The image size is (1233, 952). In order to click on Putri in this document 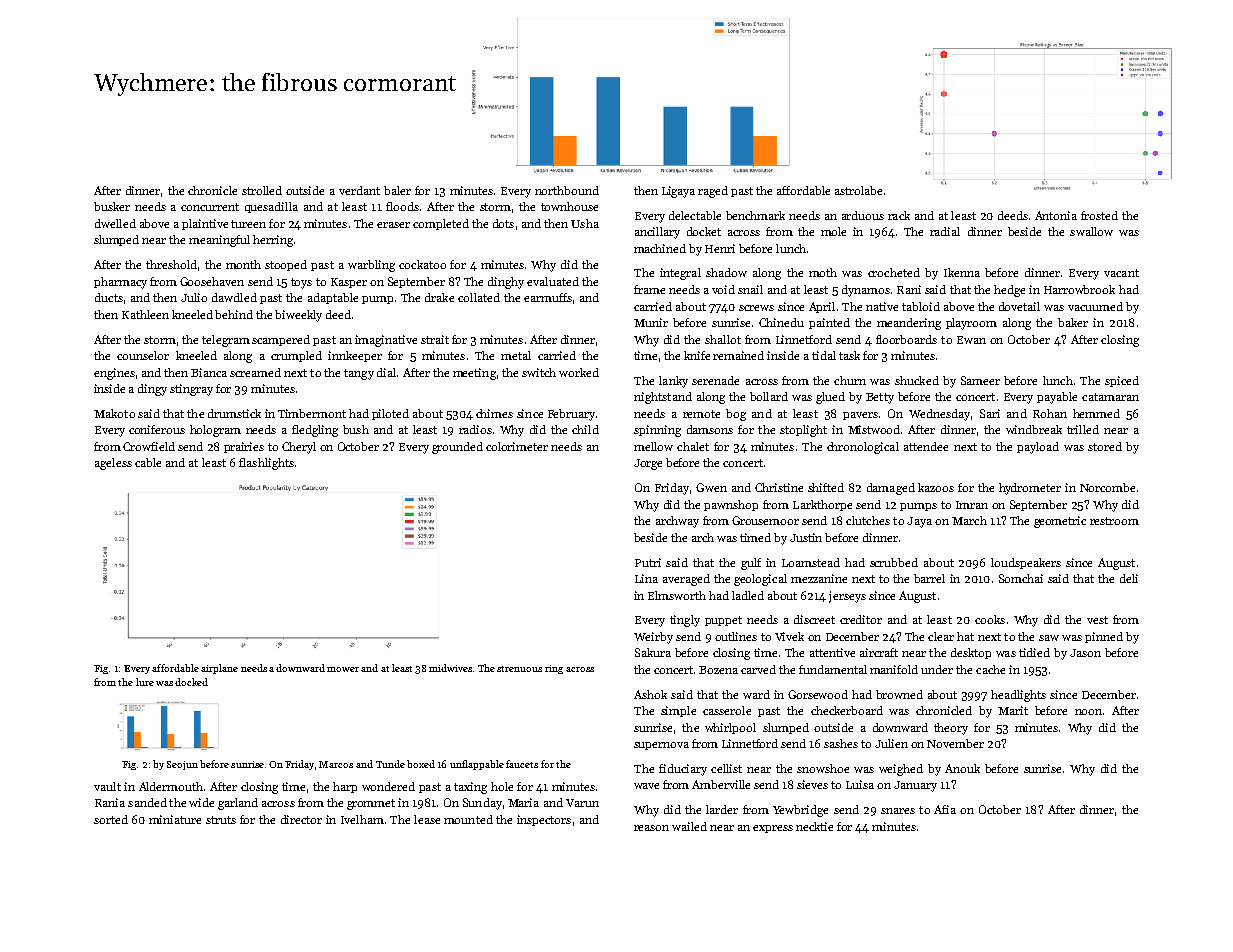, I will do `click(648, 562)`.
